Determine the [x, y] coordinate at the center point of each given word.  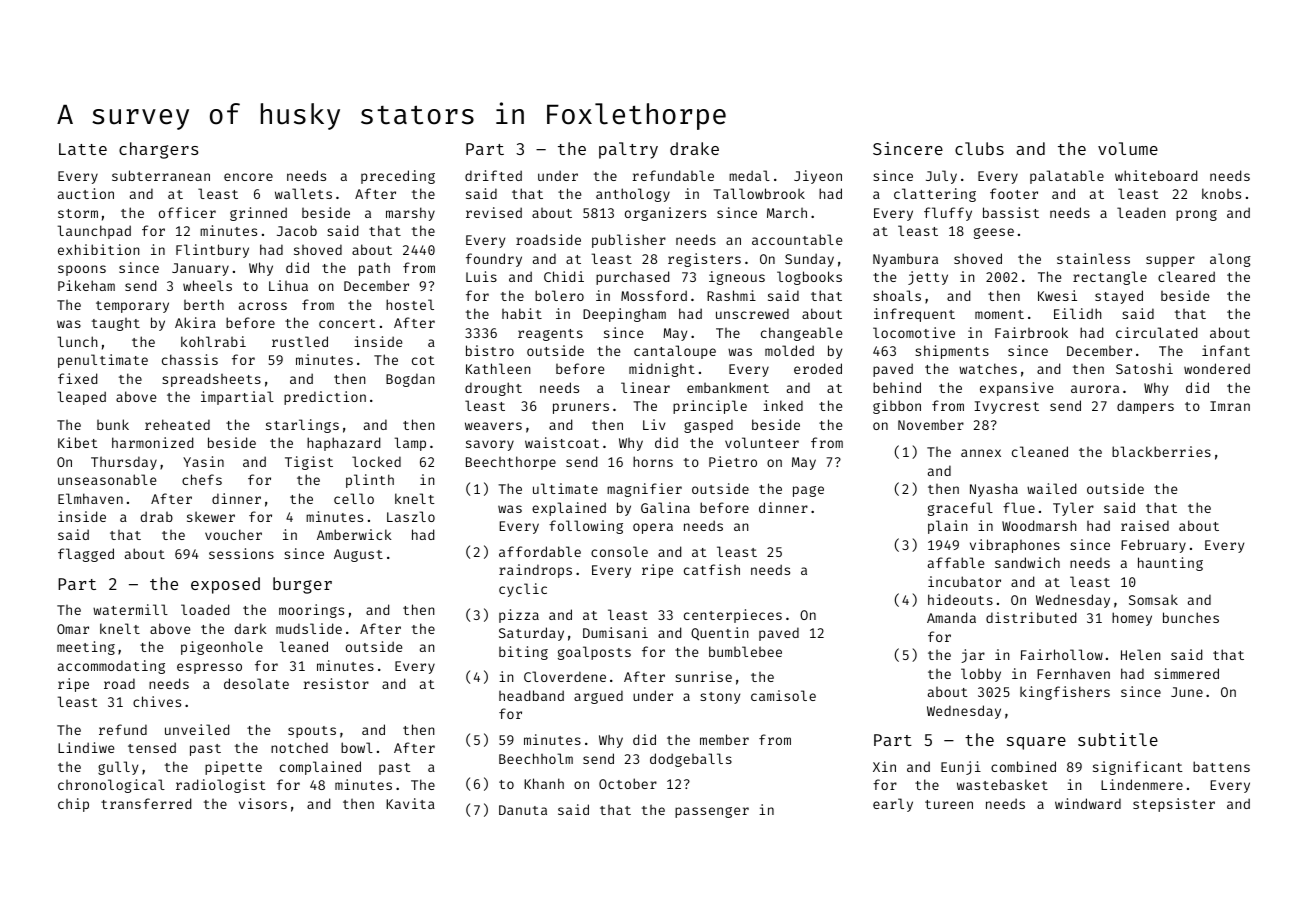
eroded [818, 368]
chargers [159, 150]
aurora [1095, 389]
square [1036, 743]
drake [694, 148]
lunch [78, 341]
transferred [146, 803]
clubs [979, 148]
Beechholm [536, 758]
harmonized [152, 442]
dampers [1145, 407]
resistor [336, 683]
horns [653, 461]
